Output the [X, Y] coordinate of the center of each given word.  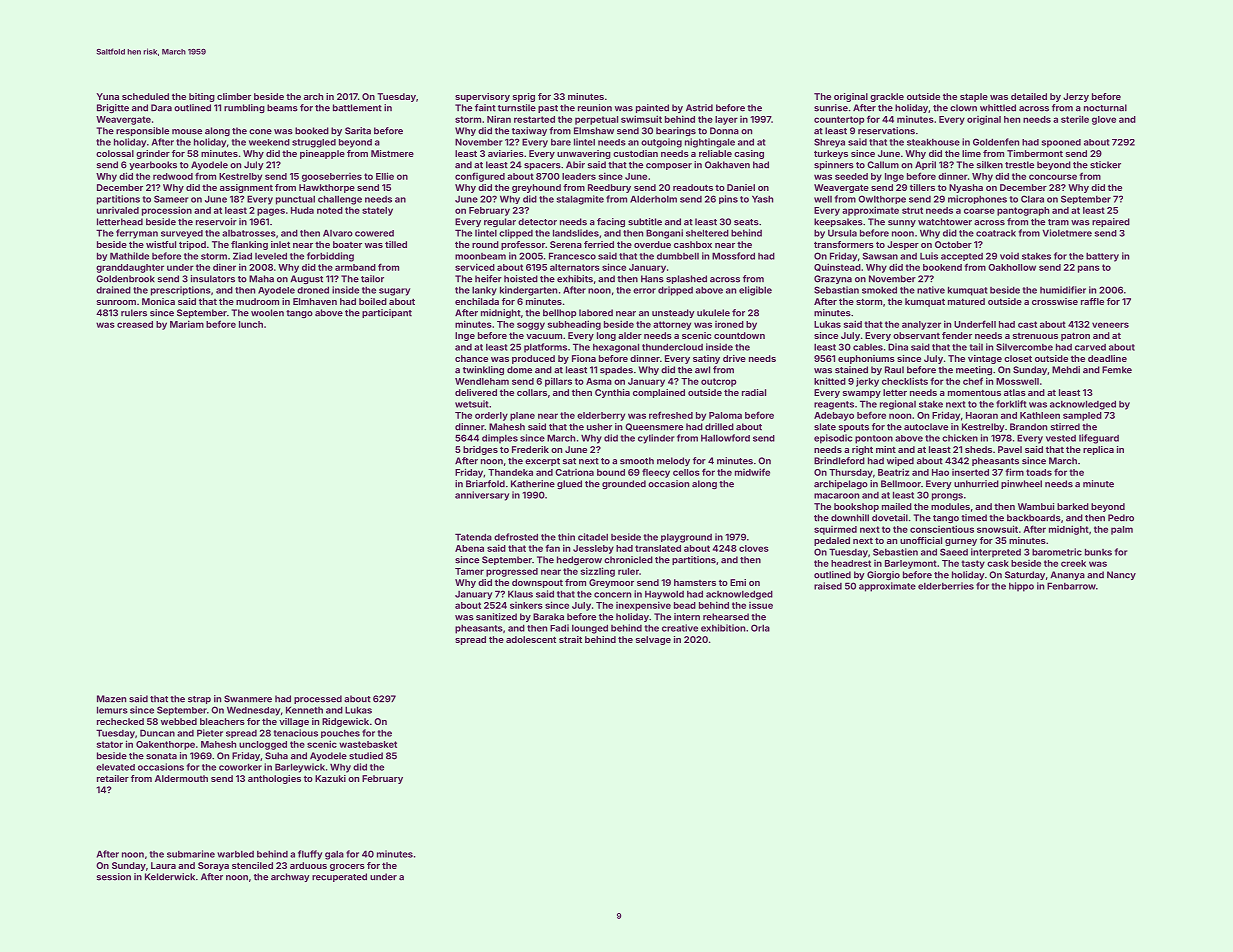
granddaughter [130, 268]
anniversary [482, 496]
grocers [347, 867]
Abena [469, 548]
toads [1039, 472]
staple [974, 97]
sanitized [496, 617]
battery [1102, 257]
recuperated [339, 877]
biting [202, 97]
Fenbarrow [1071, 586]
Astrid [699, 108]
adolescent [531, 639]
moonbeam [480, 256]
